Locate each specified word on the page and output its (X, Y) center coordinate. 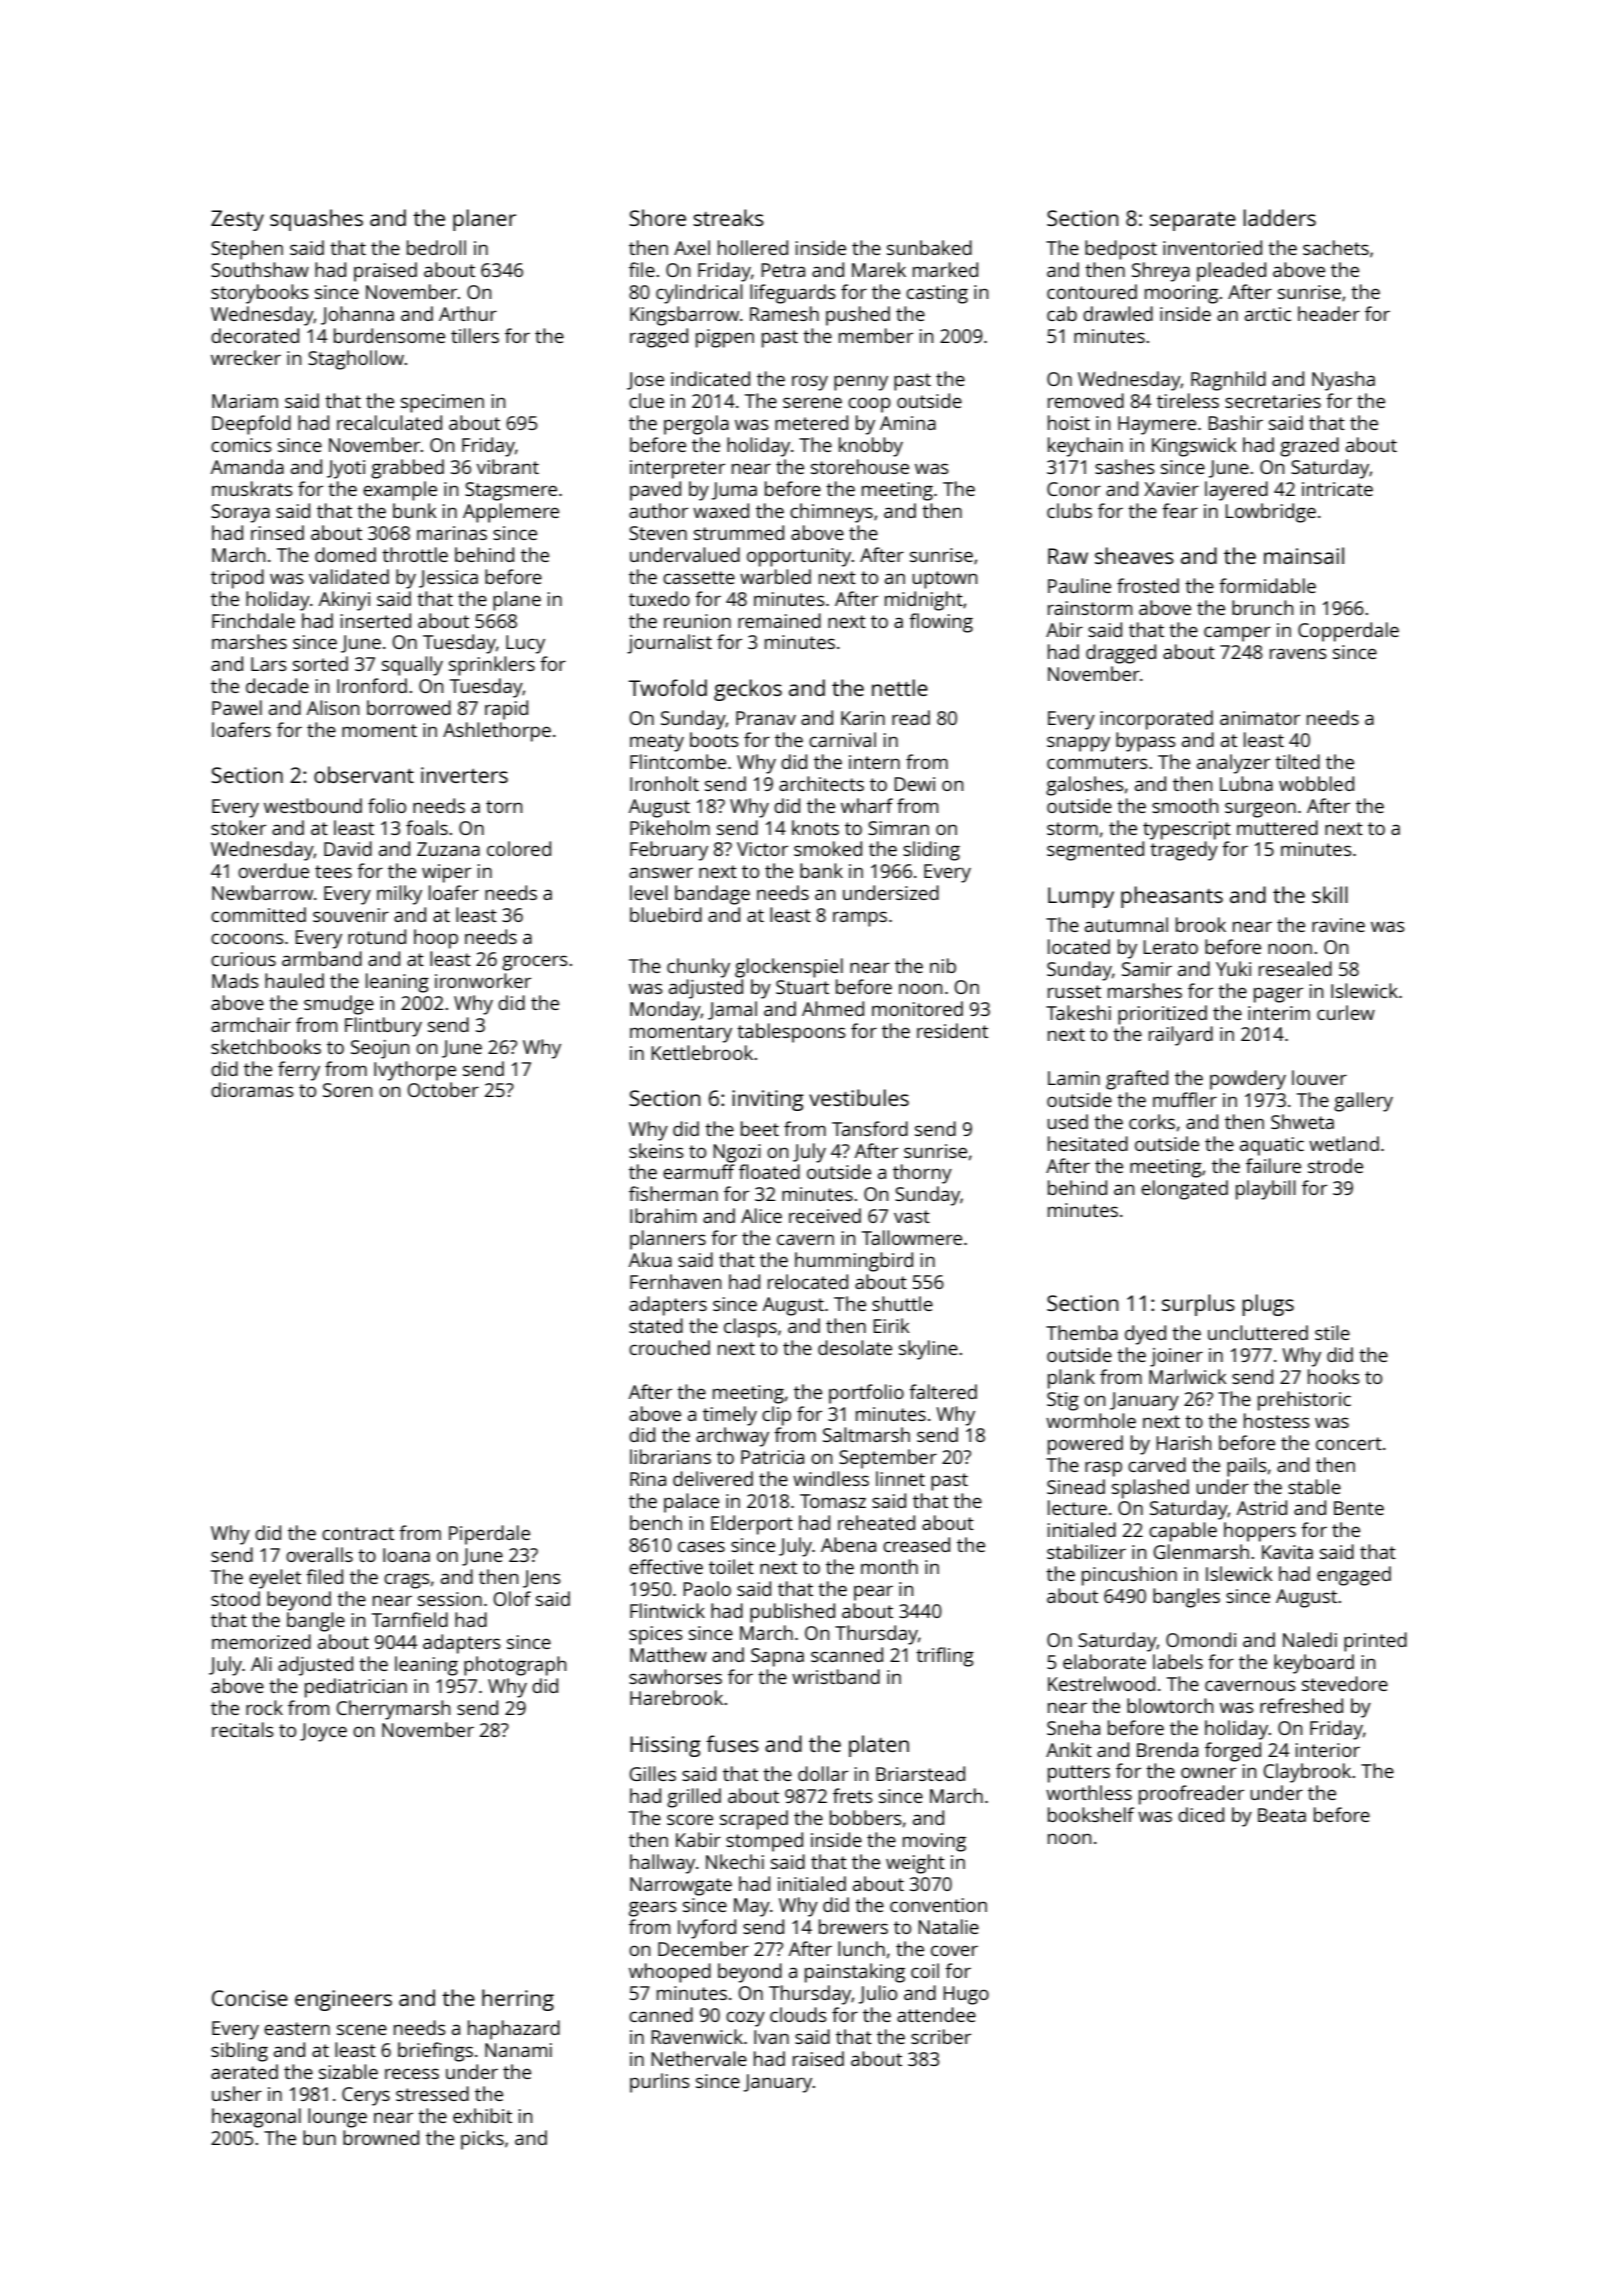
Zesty (237, 220)
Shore (657, 217)
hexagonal (256, 2118)
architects (821, 783)
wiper (446, 873)
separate (1193, 221)
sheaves (1134, 555)
